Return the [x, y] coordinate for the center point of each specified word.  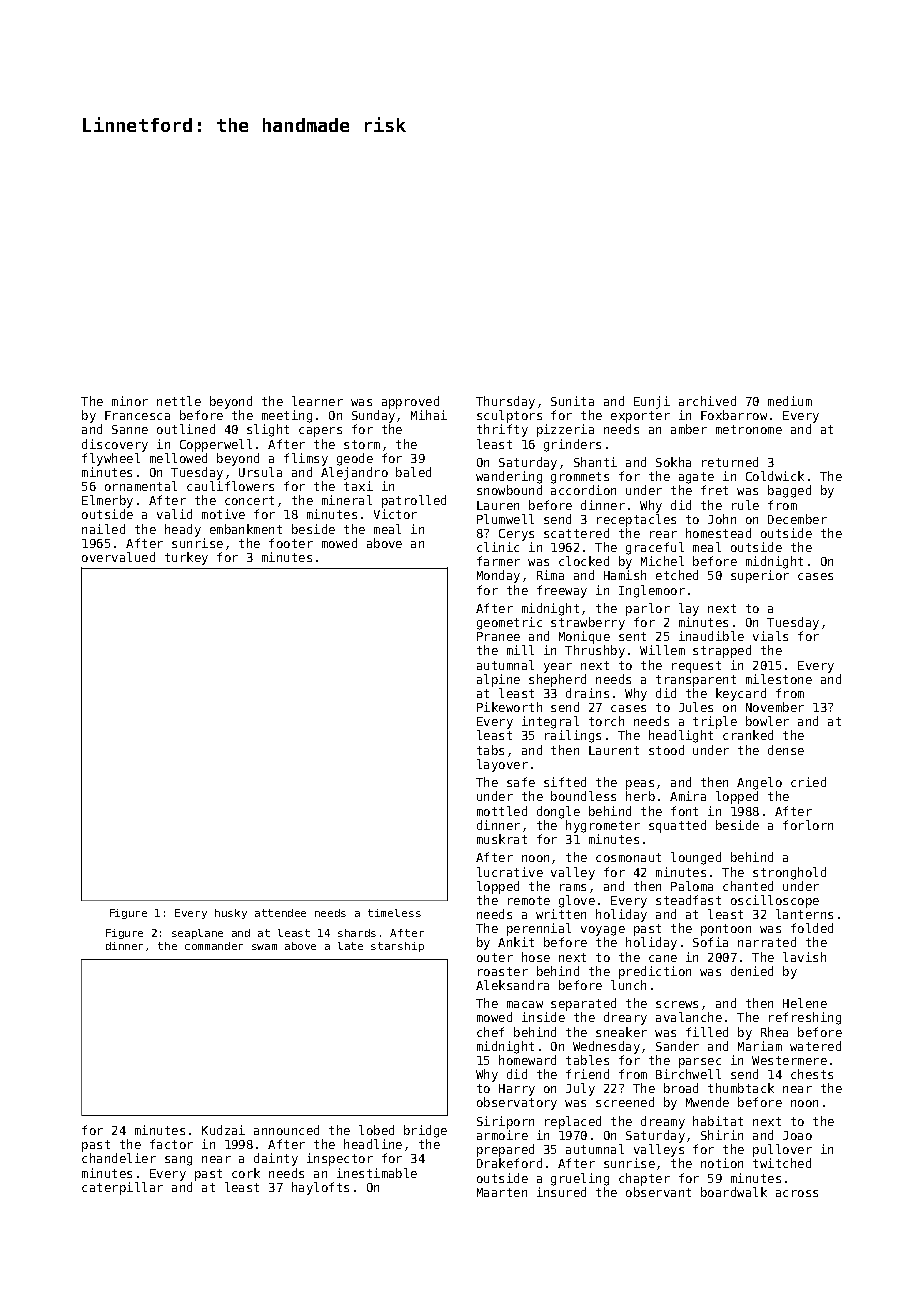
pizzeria [565, 430]
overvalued [118, 557]
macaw [525, 1004]
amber [689, 429]
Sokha [673, 462]
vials [770, 636]
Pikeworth [509, 707]
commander [214, 946]
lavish [804, 957]
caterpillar [122, 1188]
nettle [179, 401]
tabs [490, 750]
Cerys [516, 535]
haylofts [320, 1188]
